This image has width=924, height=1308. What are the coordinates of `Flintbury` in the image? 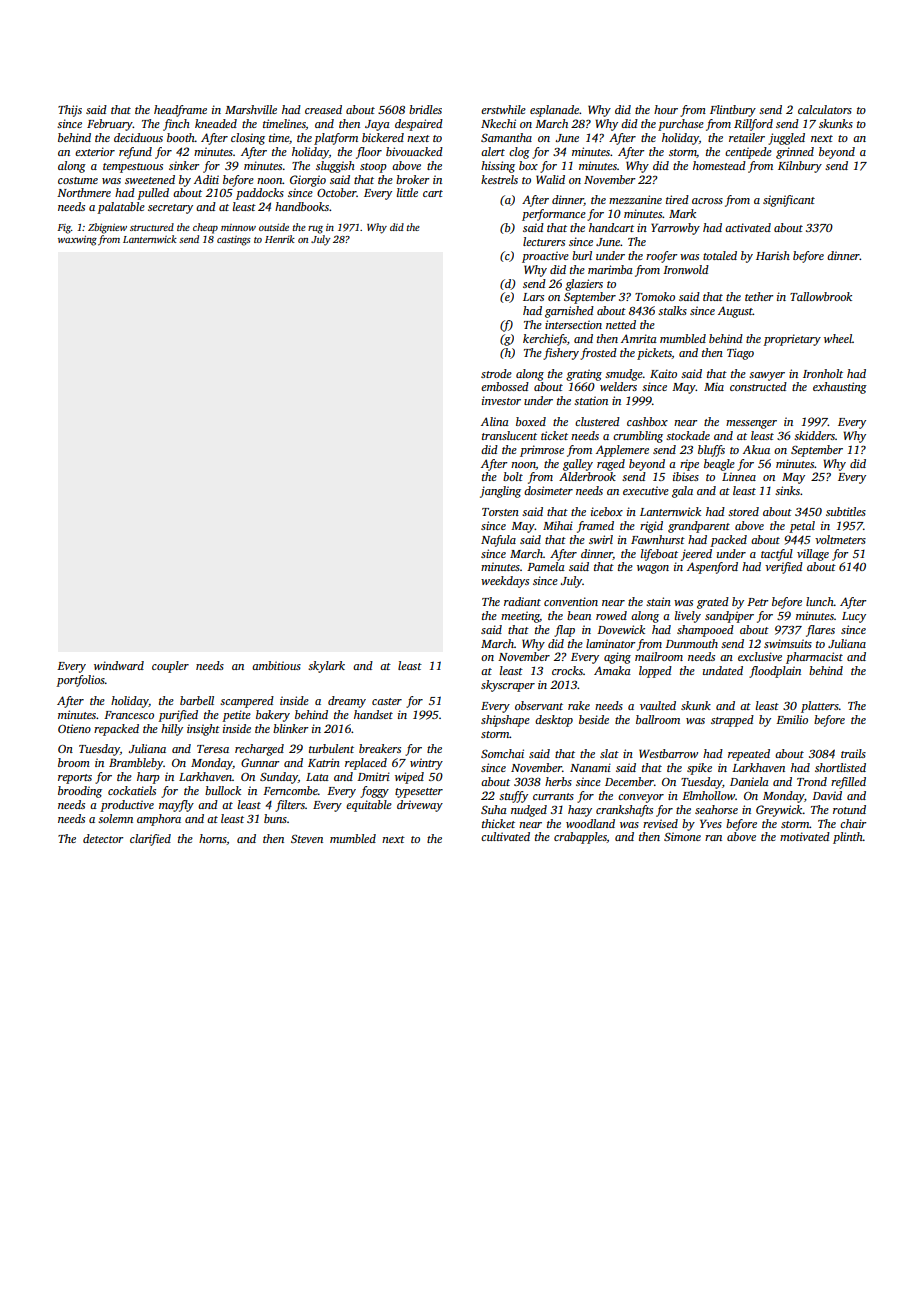 It's located at (733, 111).
